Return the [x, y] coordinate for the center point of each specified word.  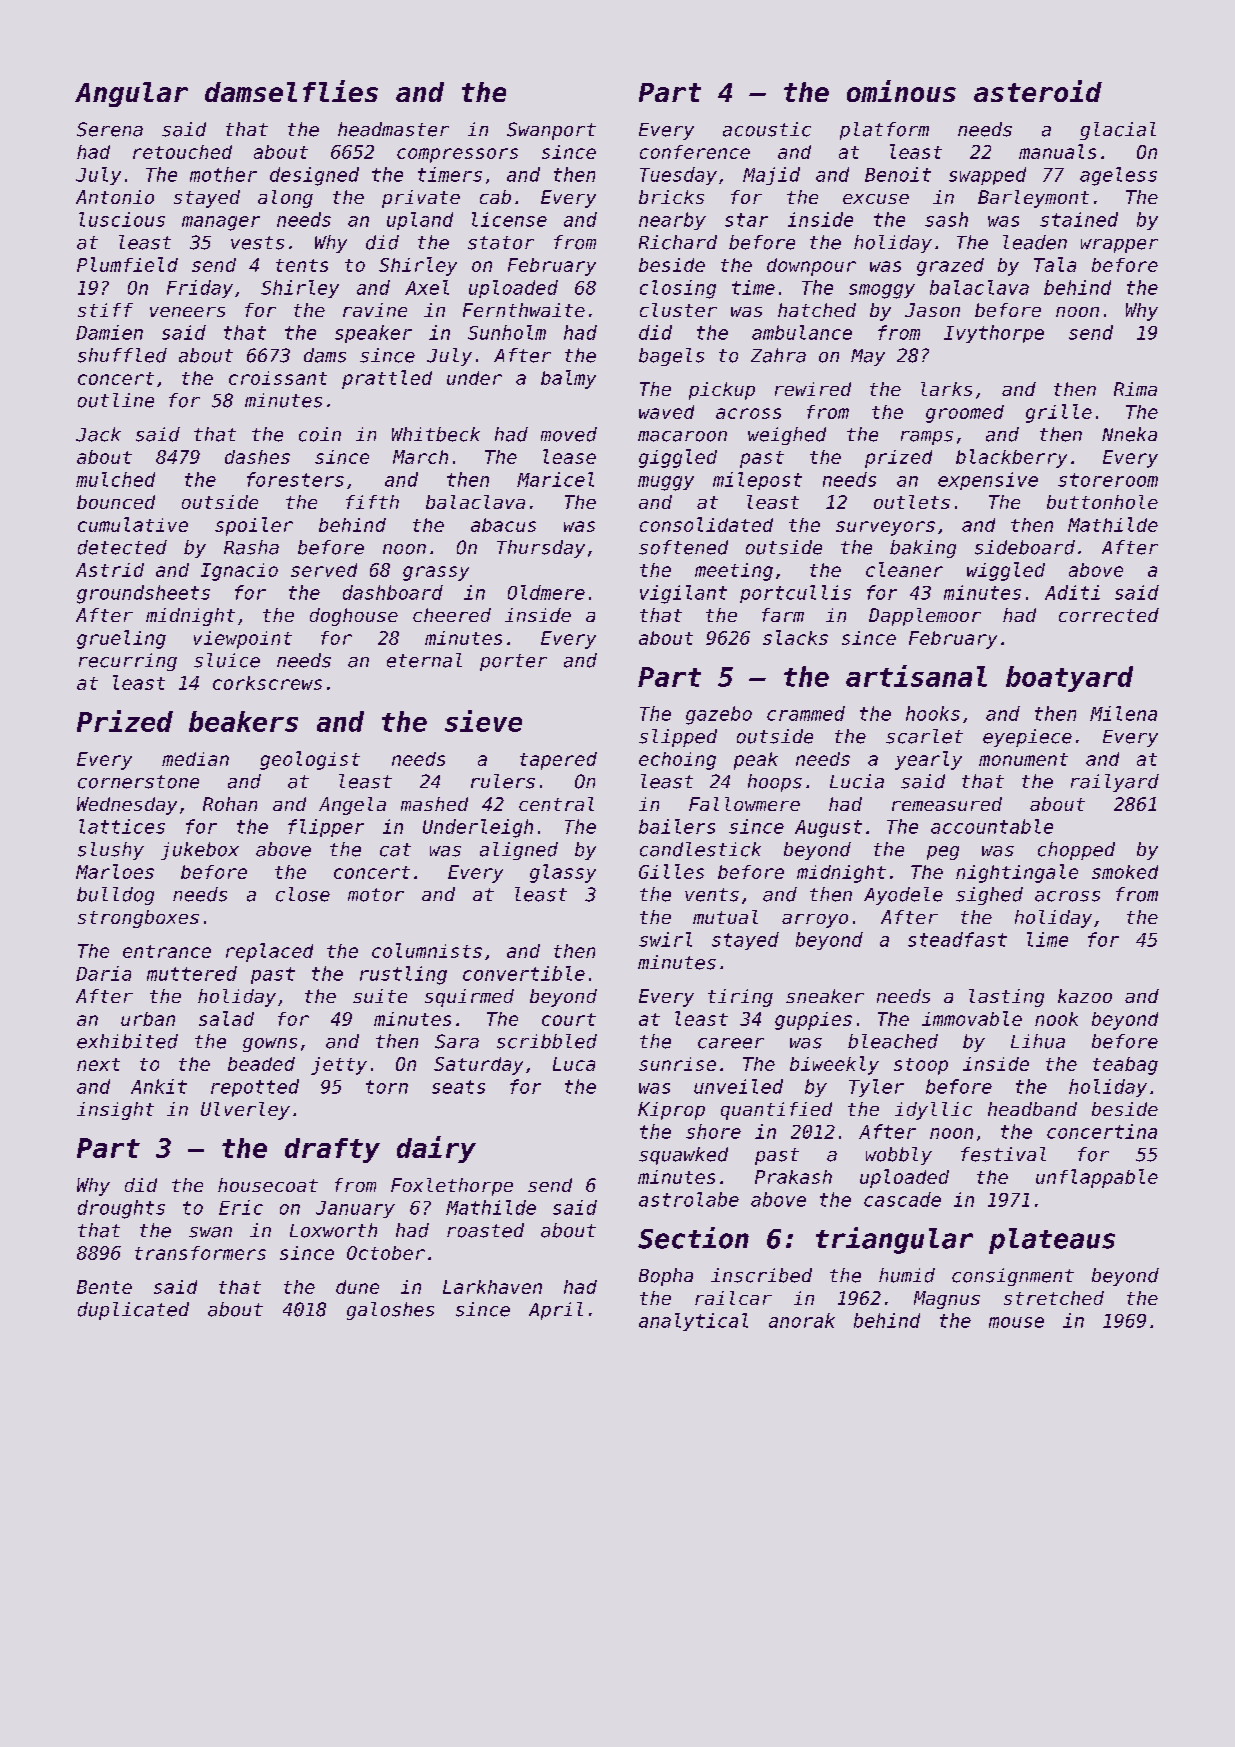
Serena [110, 129]
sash [946, 219]
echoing [677, 761]
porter [513, 662]
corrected [1109, 615]
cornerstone [138, 782]
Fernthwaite [524, 310]
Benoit [898, 174]
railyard [1115, 783]
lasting [1006, 998]
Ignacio [239, 572]
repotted [255, 1088]
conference [695, 152]
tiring [740, 998]
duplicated [133, 1311]
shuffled [122, 355]
